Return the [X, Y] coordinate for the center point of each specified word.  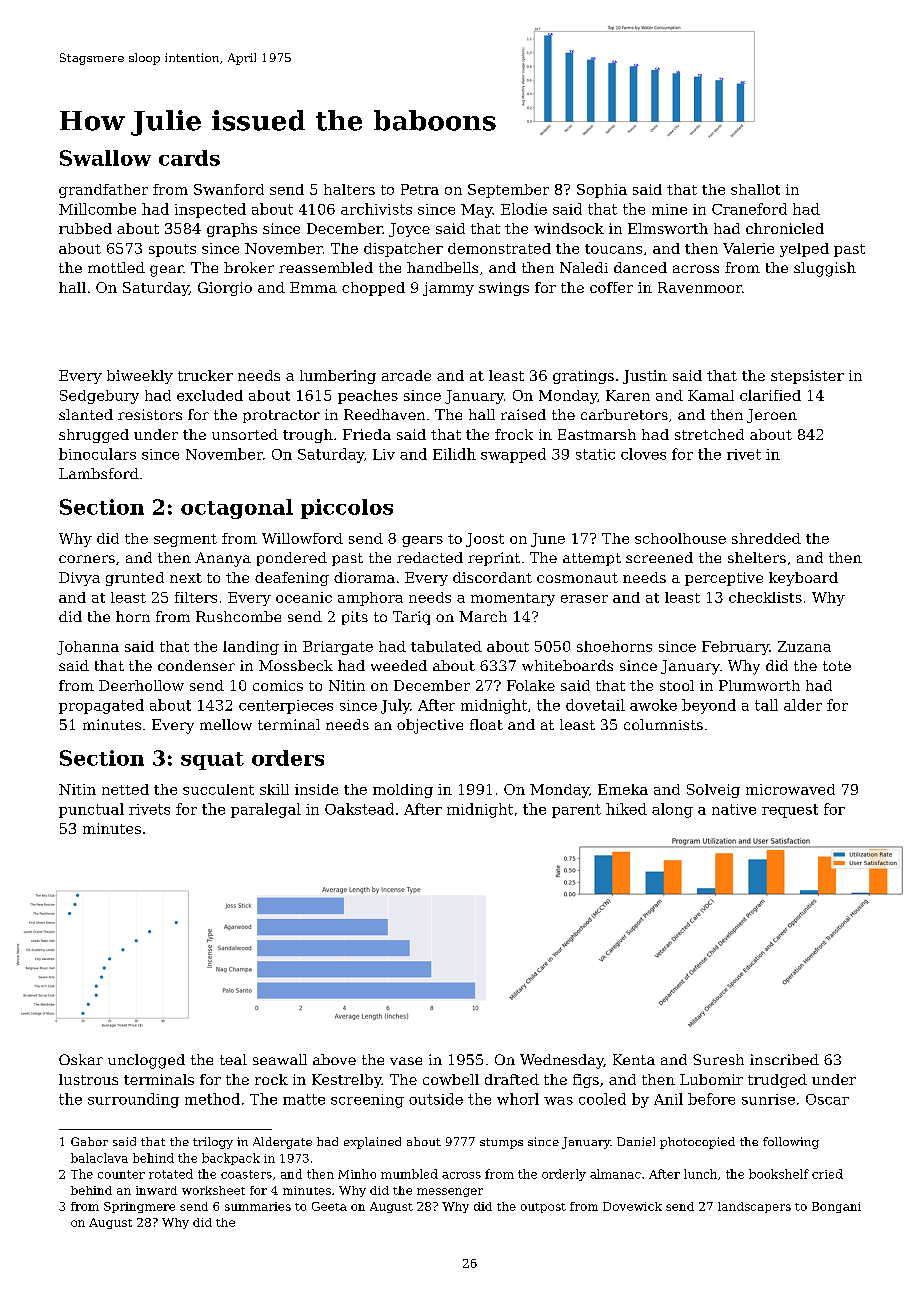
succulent [218, 789]
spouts [172, 250]
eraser [584, 599]
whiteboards [567, 665]
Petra [420, 189]
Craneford [749, 209]
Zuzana [804, 646]
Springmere [139, 1207]
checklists [765, 597]
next [186, 578]
